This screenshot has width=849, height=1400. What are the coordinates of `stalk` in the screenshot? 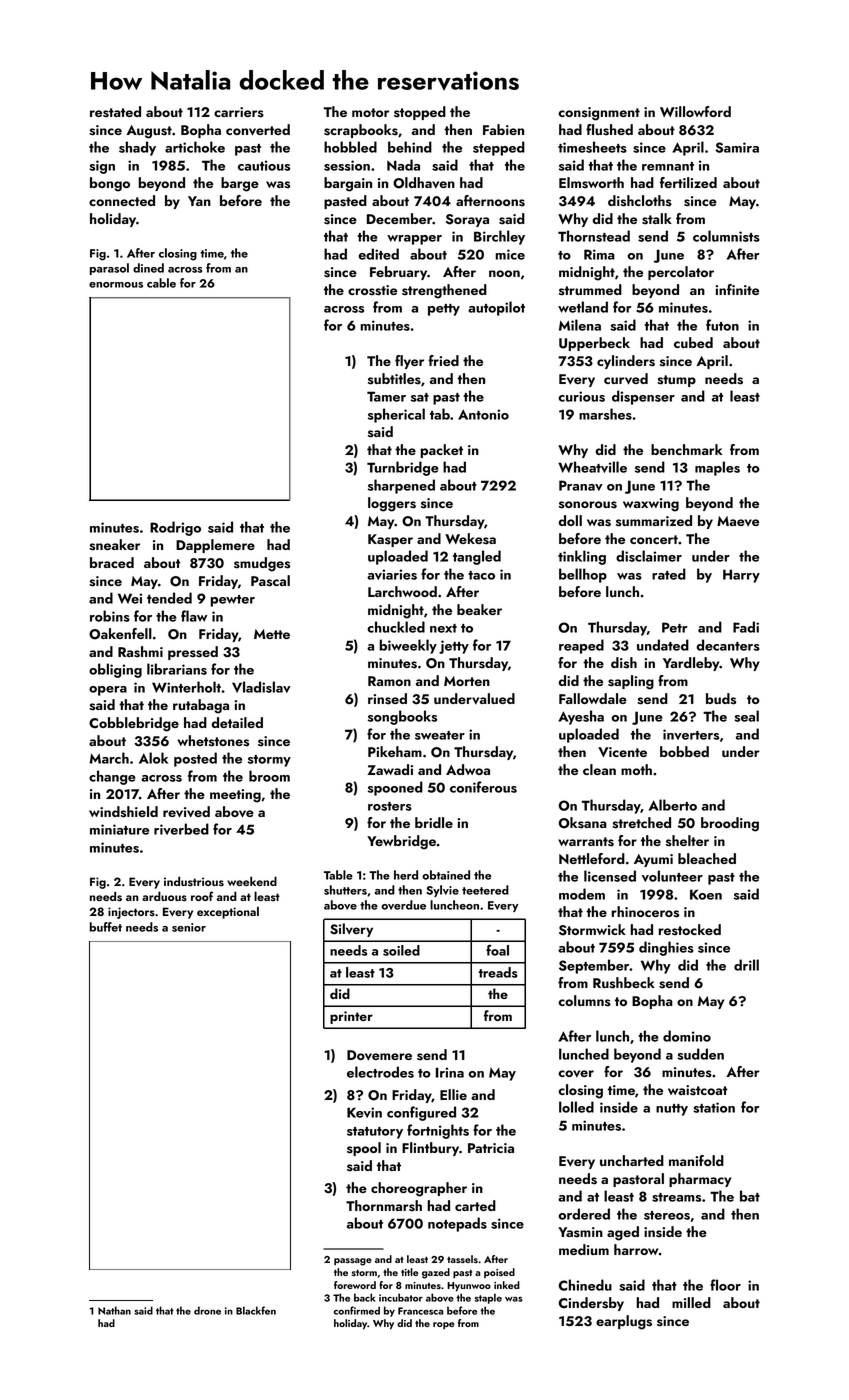 It's located at (657, 219).
